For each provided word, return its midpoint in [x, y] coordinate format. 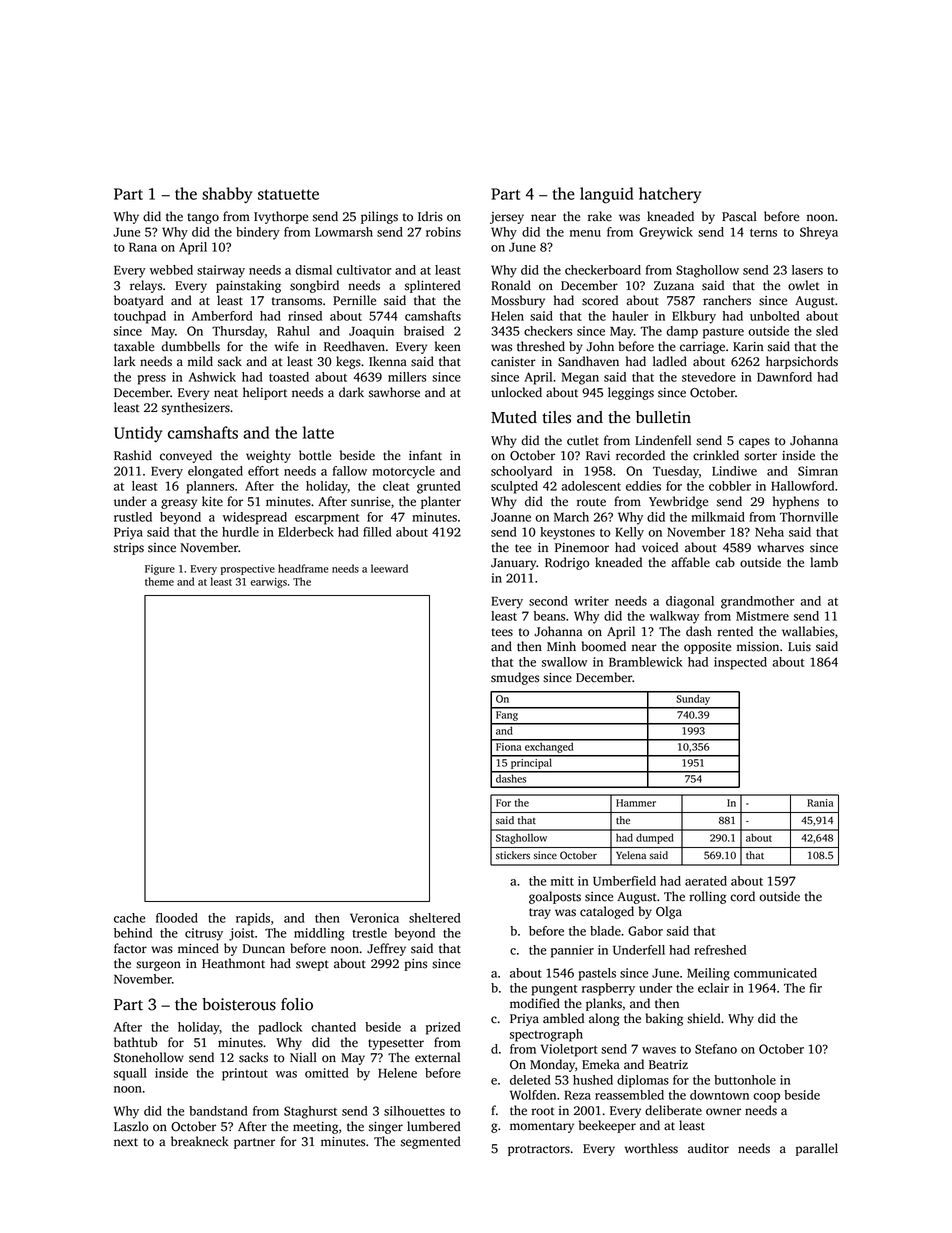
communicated [775, 973]
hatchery [670, 195]
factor [130, 948]
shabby [227, 195]
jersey [507, 218]
